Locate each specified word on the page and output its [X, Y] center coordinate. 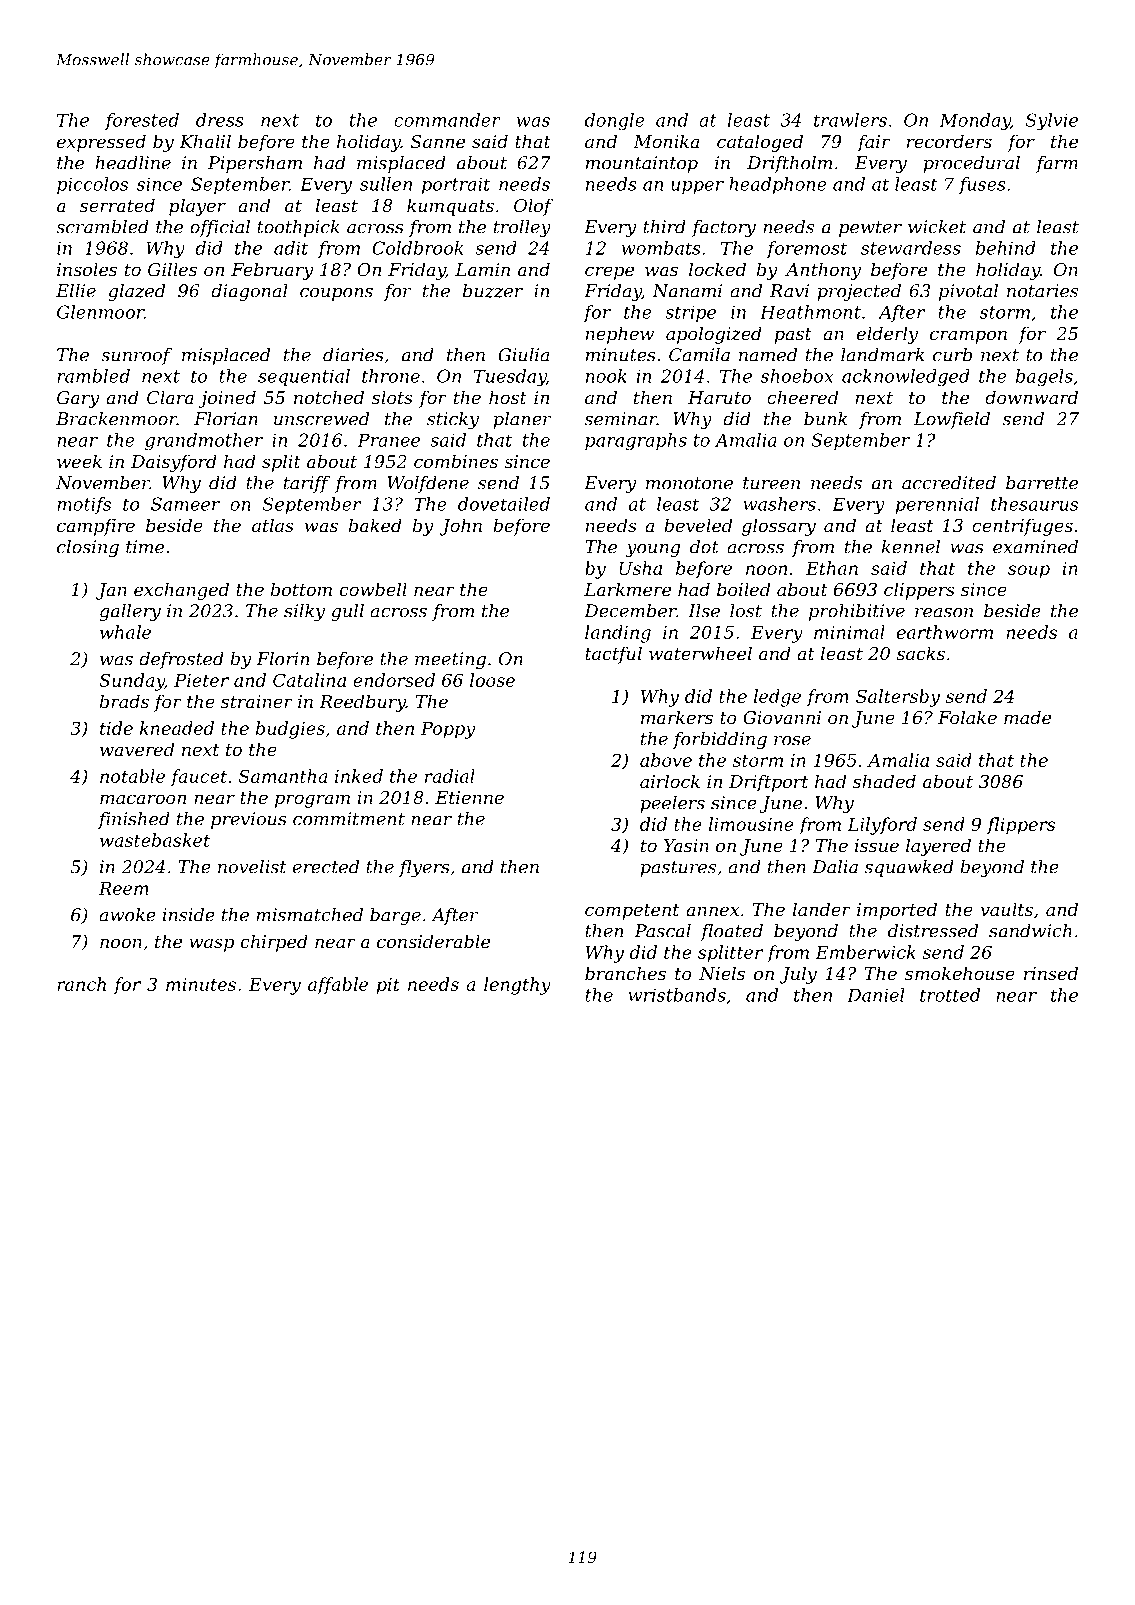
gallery [130, 612]
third [664, 227]
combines [456, 461]
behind [1006, 248]
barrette [1042, 483]
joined [227, 399]
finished [134, 820]
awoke [127, 915]
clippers [919, 591]
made [1027, 717]
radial [450, 776]
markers [677, 717]
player [197, 207]
